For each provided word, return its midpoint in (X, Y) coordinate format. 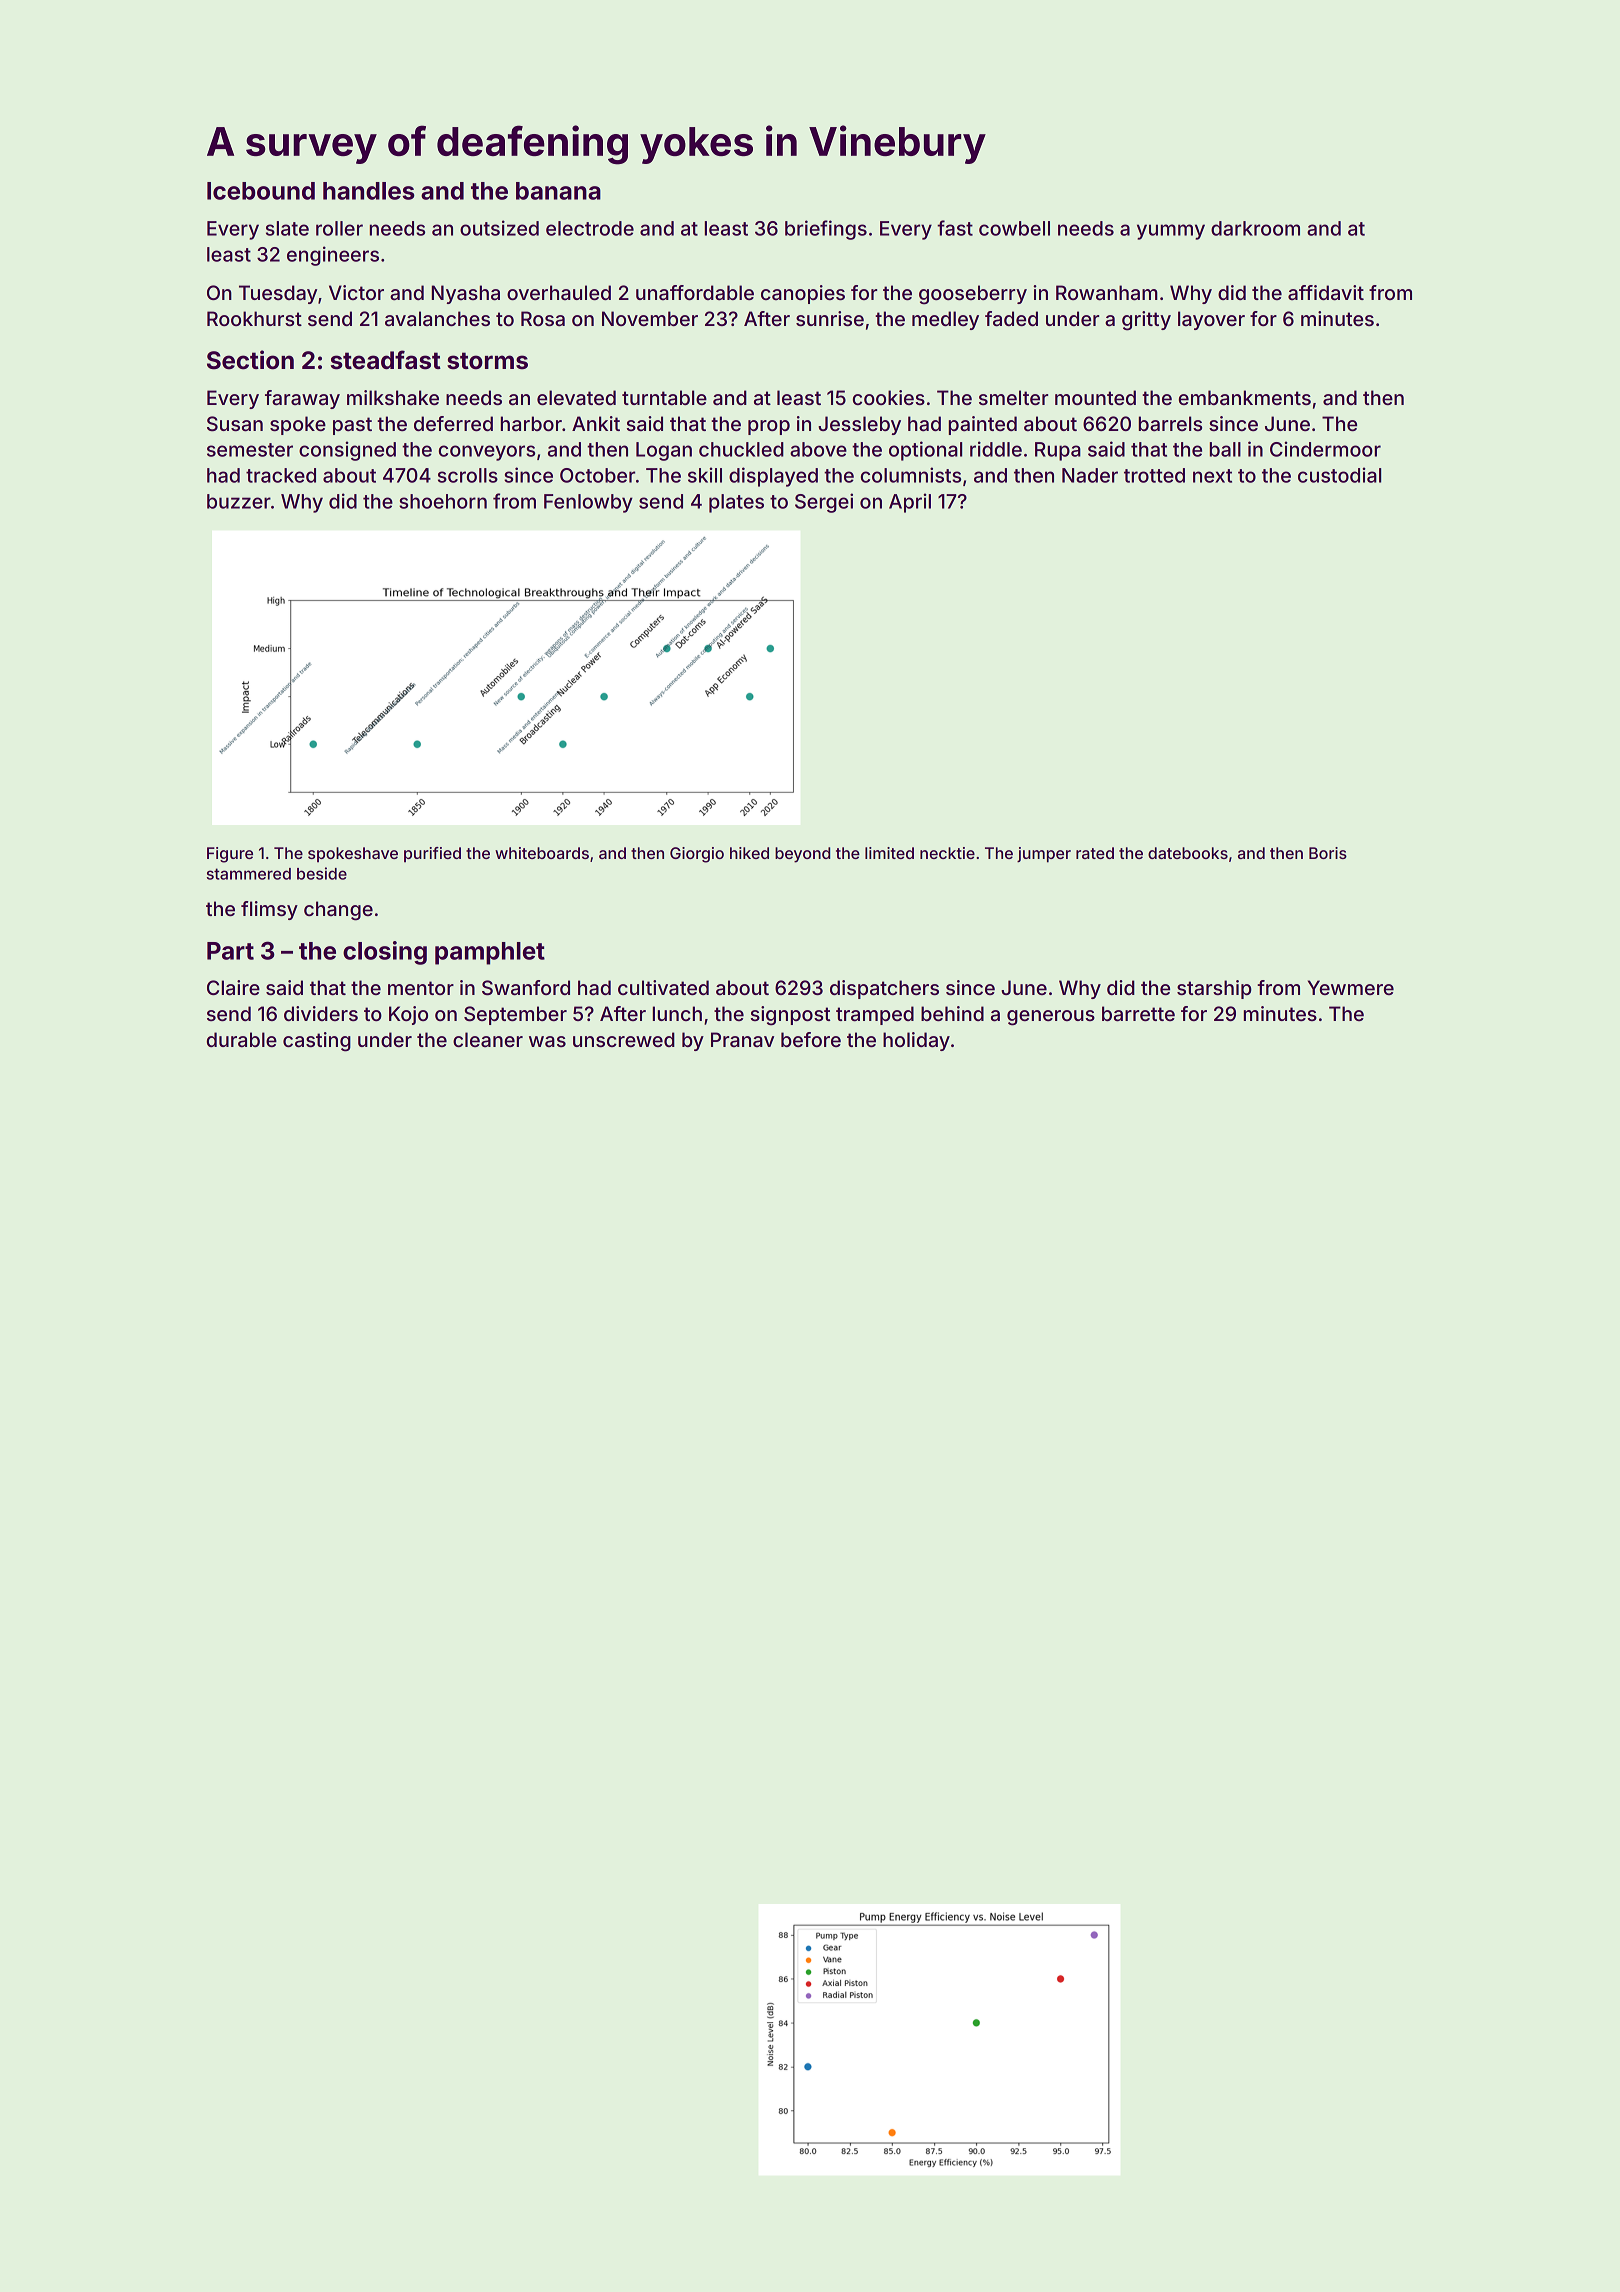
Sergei (824, 503)
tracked (281, 475)
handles (369, 191)
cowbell (1014, 228)
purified (432, 854)
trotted (1154, 475)
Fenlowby (588, 503)
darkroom (1255, 228)
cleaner (488, 1039)
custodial (1339, 475)
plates (736, 503)
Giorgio (697, 855)
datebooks (1188, 853)
